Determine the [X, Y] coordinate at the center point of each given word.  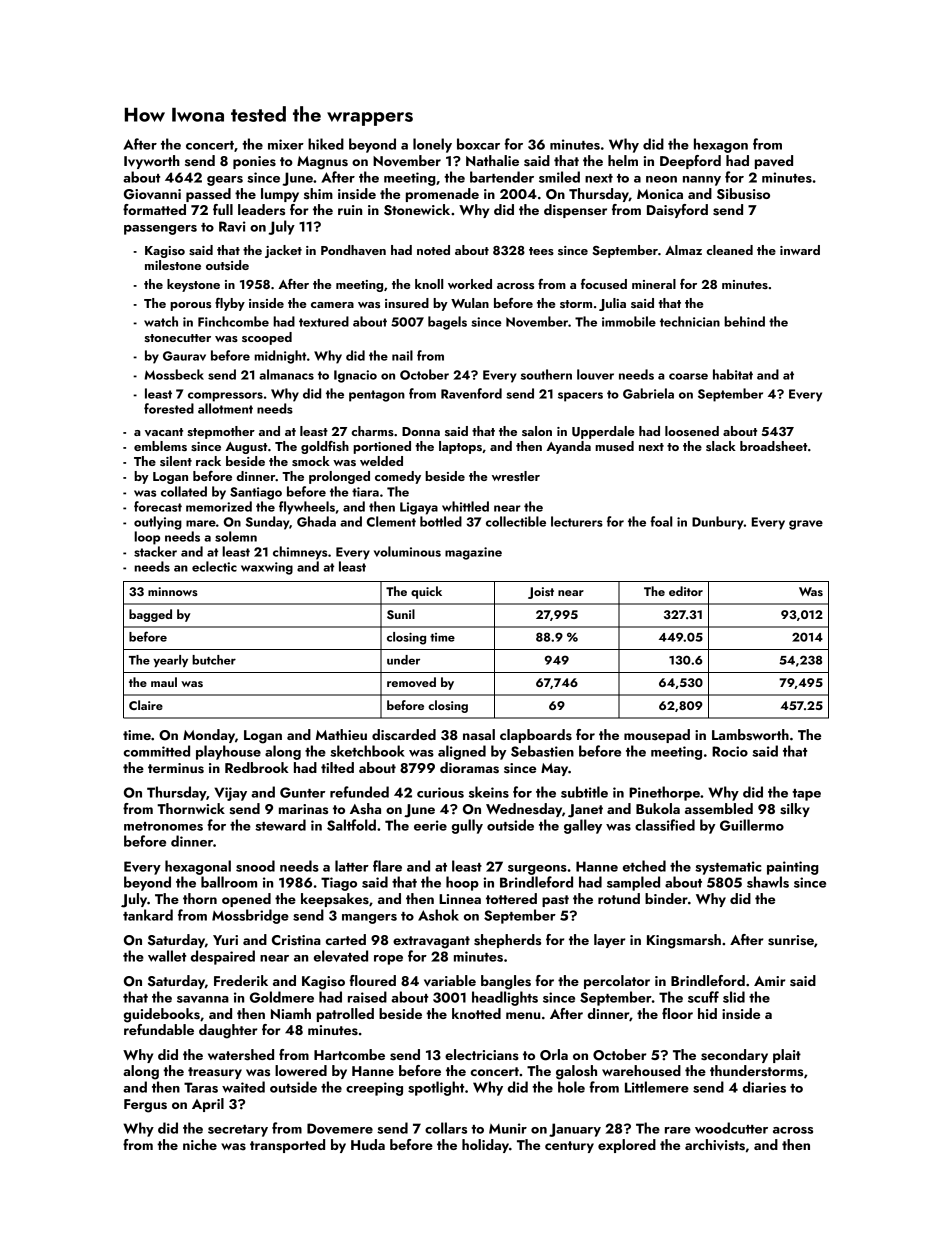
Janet [585, 811]
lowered [301, 1070]
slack [721, 446]
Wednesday [524, 810]
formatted [154, 209]
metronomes [163, 826]
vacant [164, 432]
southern [546, 374]
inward [800, 250]
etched [644, 866]
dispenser [575, 211]
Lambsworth [750, 735]
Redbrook [257, 767]
